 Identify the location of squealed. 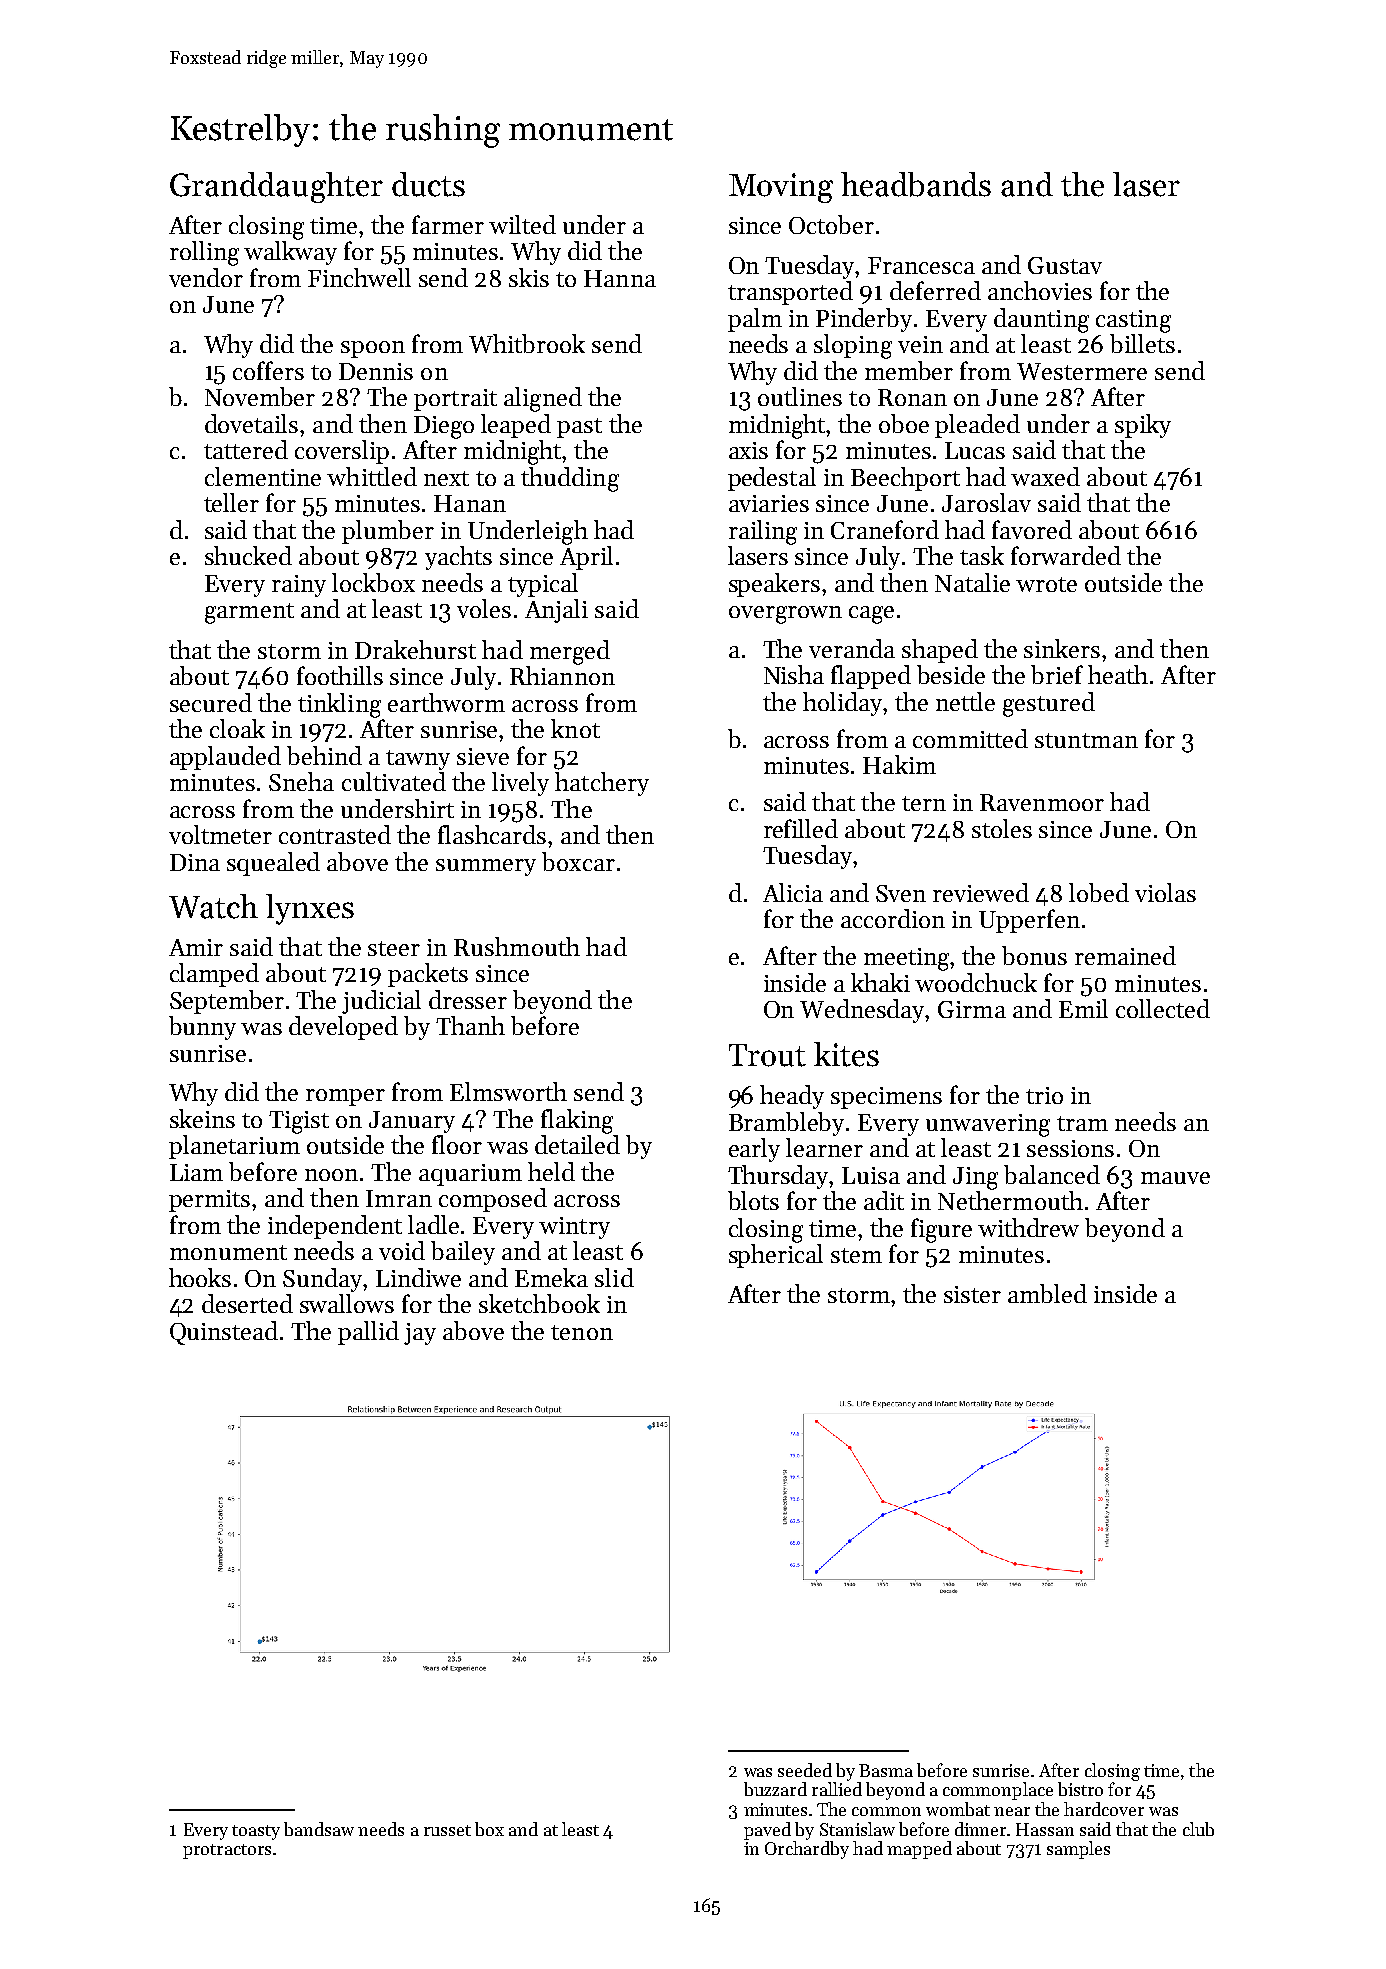
(273, 864).
